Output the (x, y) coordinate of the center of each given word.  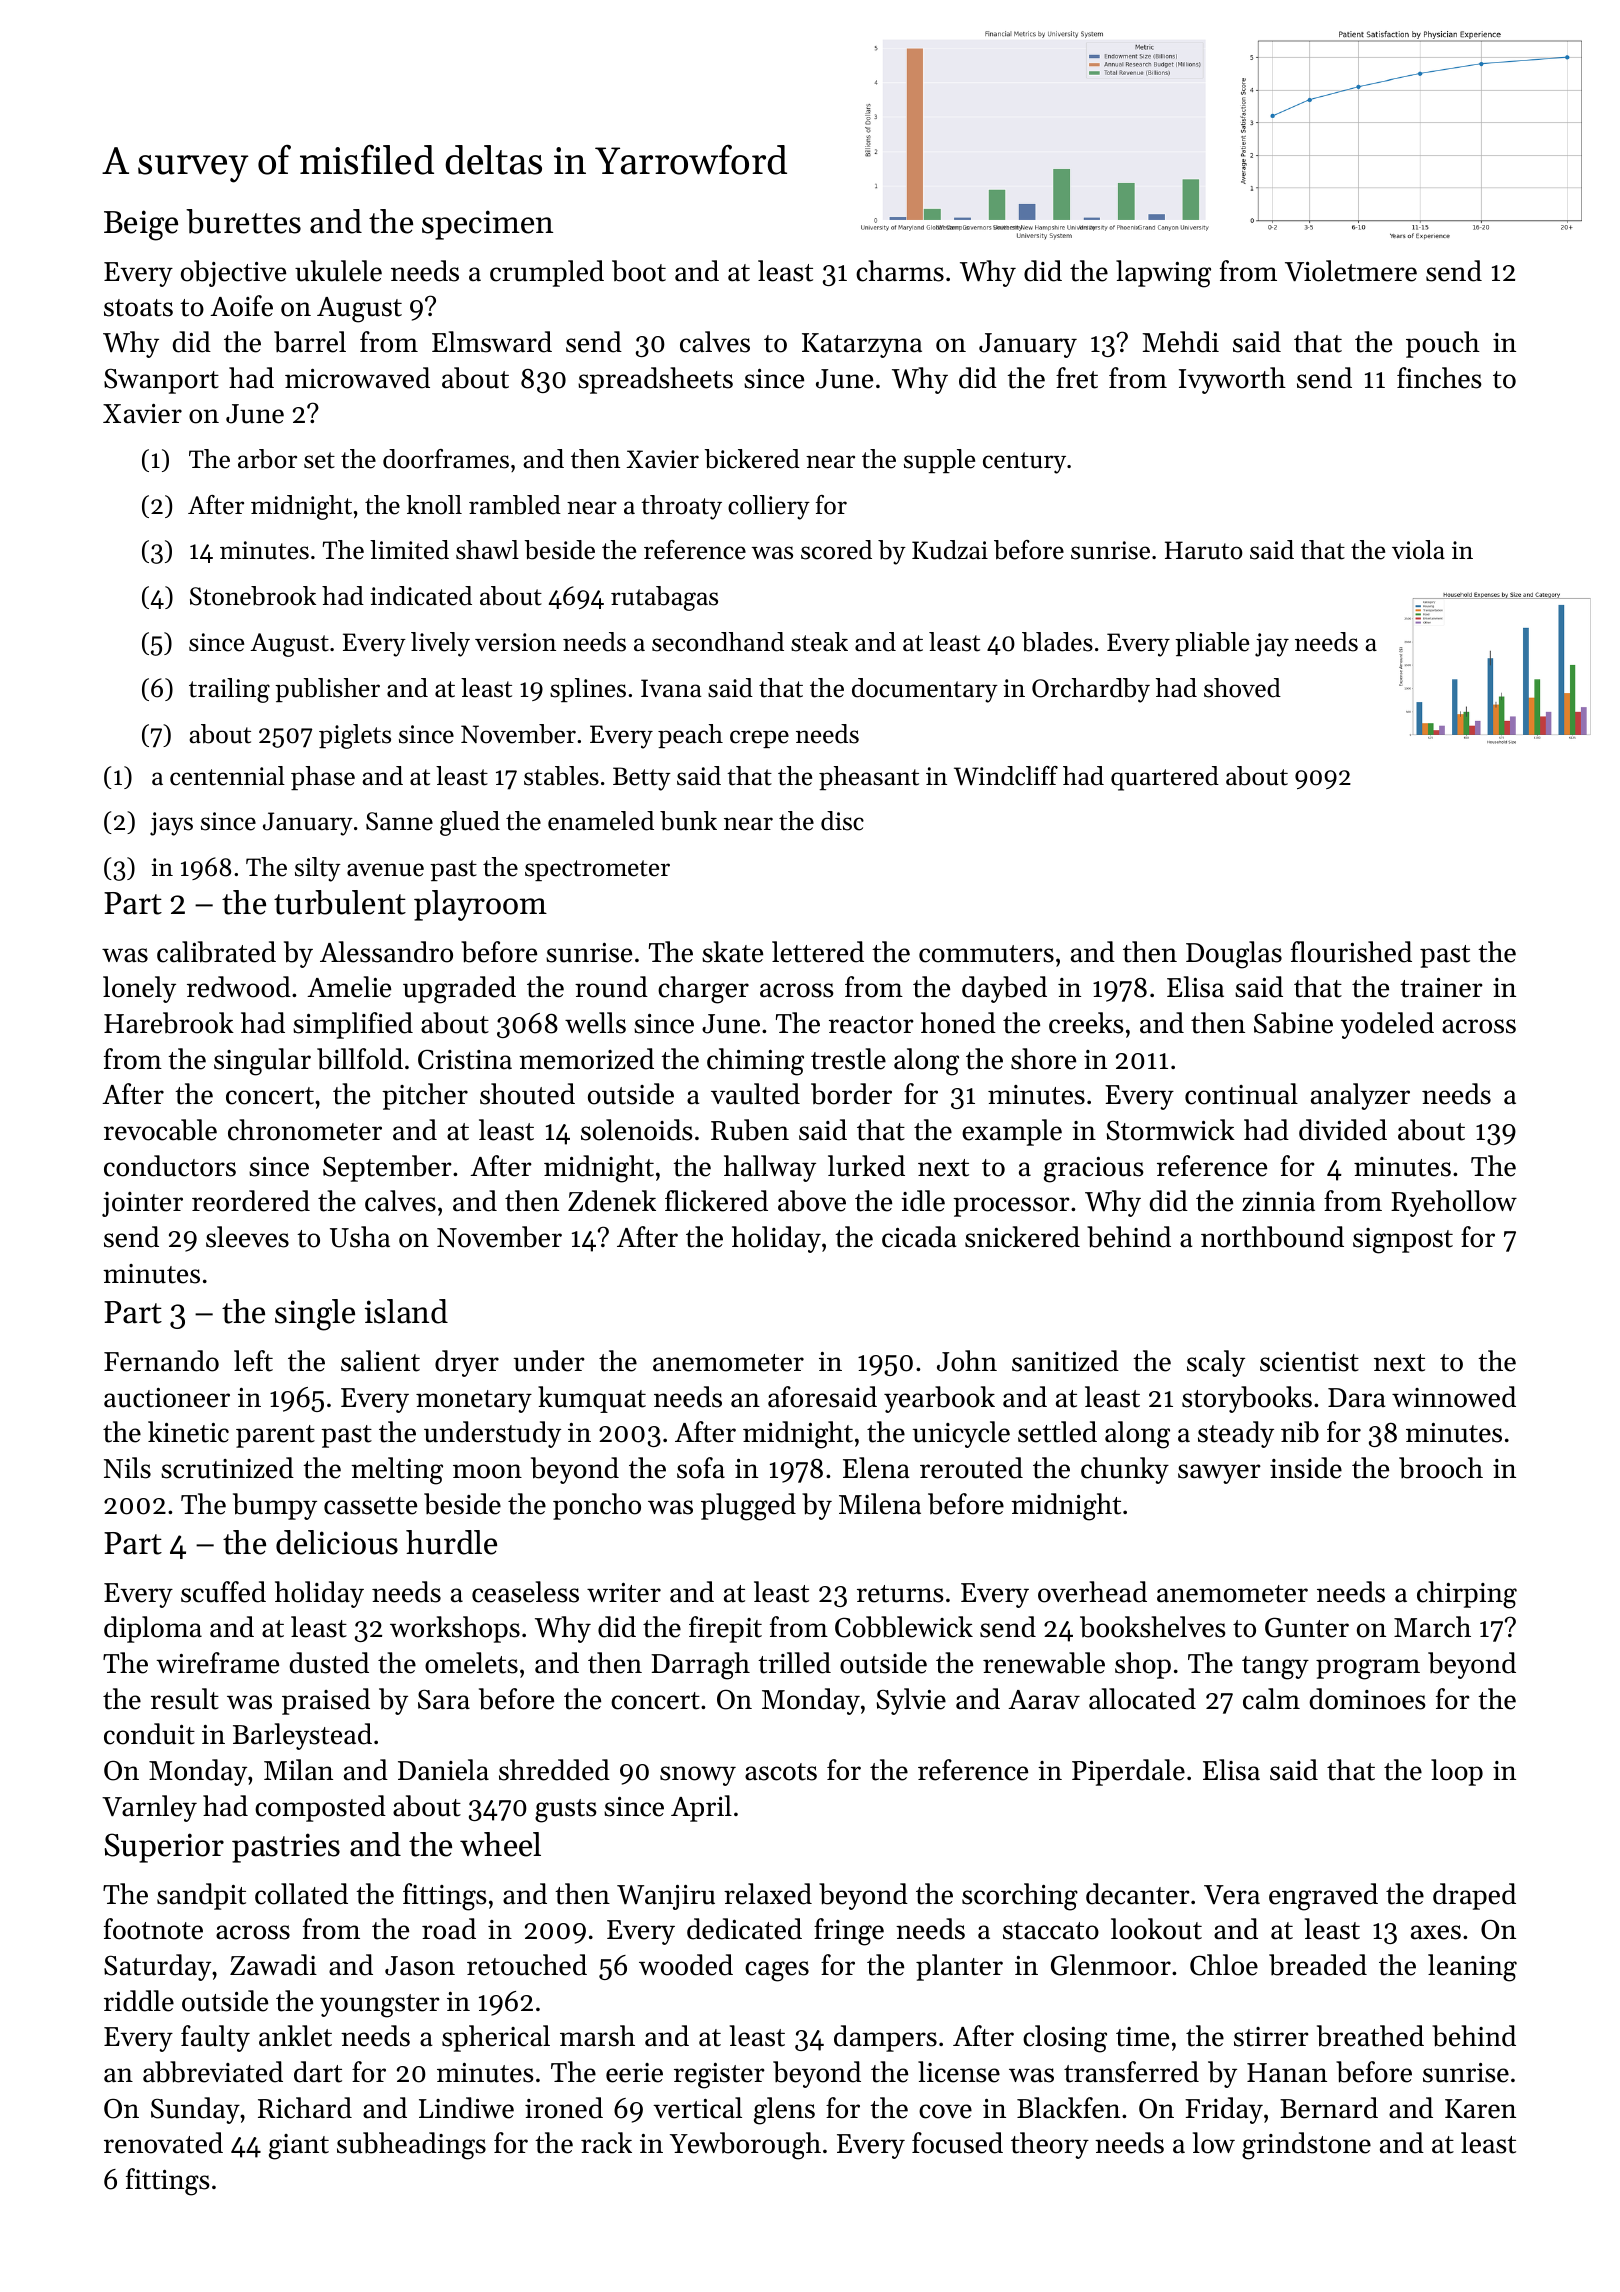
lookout (1156, 1929)
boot (639, 271)
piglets (355, 736)
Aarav (1044, 1700)
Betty (642, 779)
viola (1418, 550)
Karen (1480, 2109)
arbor (267, 459)
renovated (163, 2143)
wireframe (217, 1663)
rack (606, 2143)
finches (1439, 378)
